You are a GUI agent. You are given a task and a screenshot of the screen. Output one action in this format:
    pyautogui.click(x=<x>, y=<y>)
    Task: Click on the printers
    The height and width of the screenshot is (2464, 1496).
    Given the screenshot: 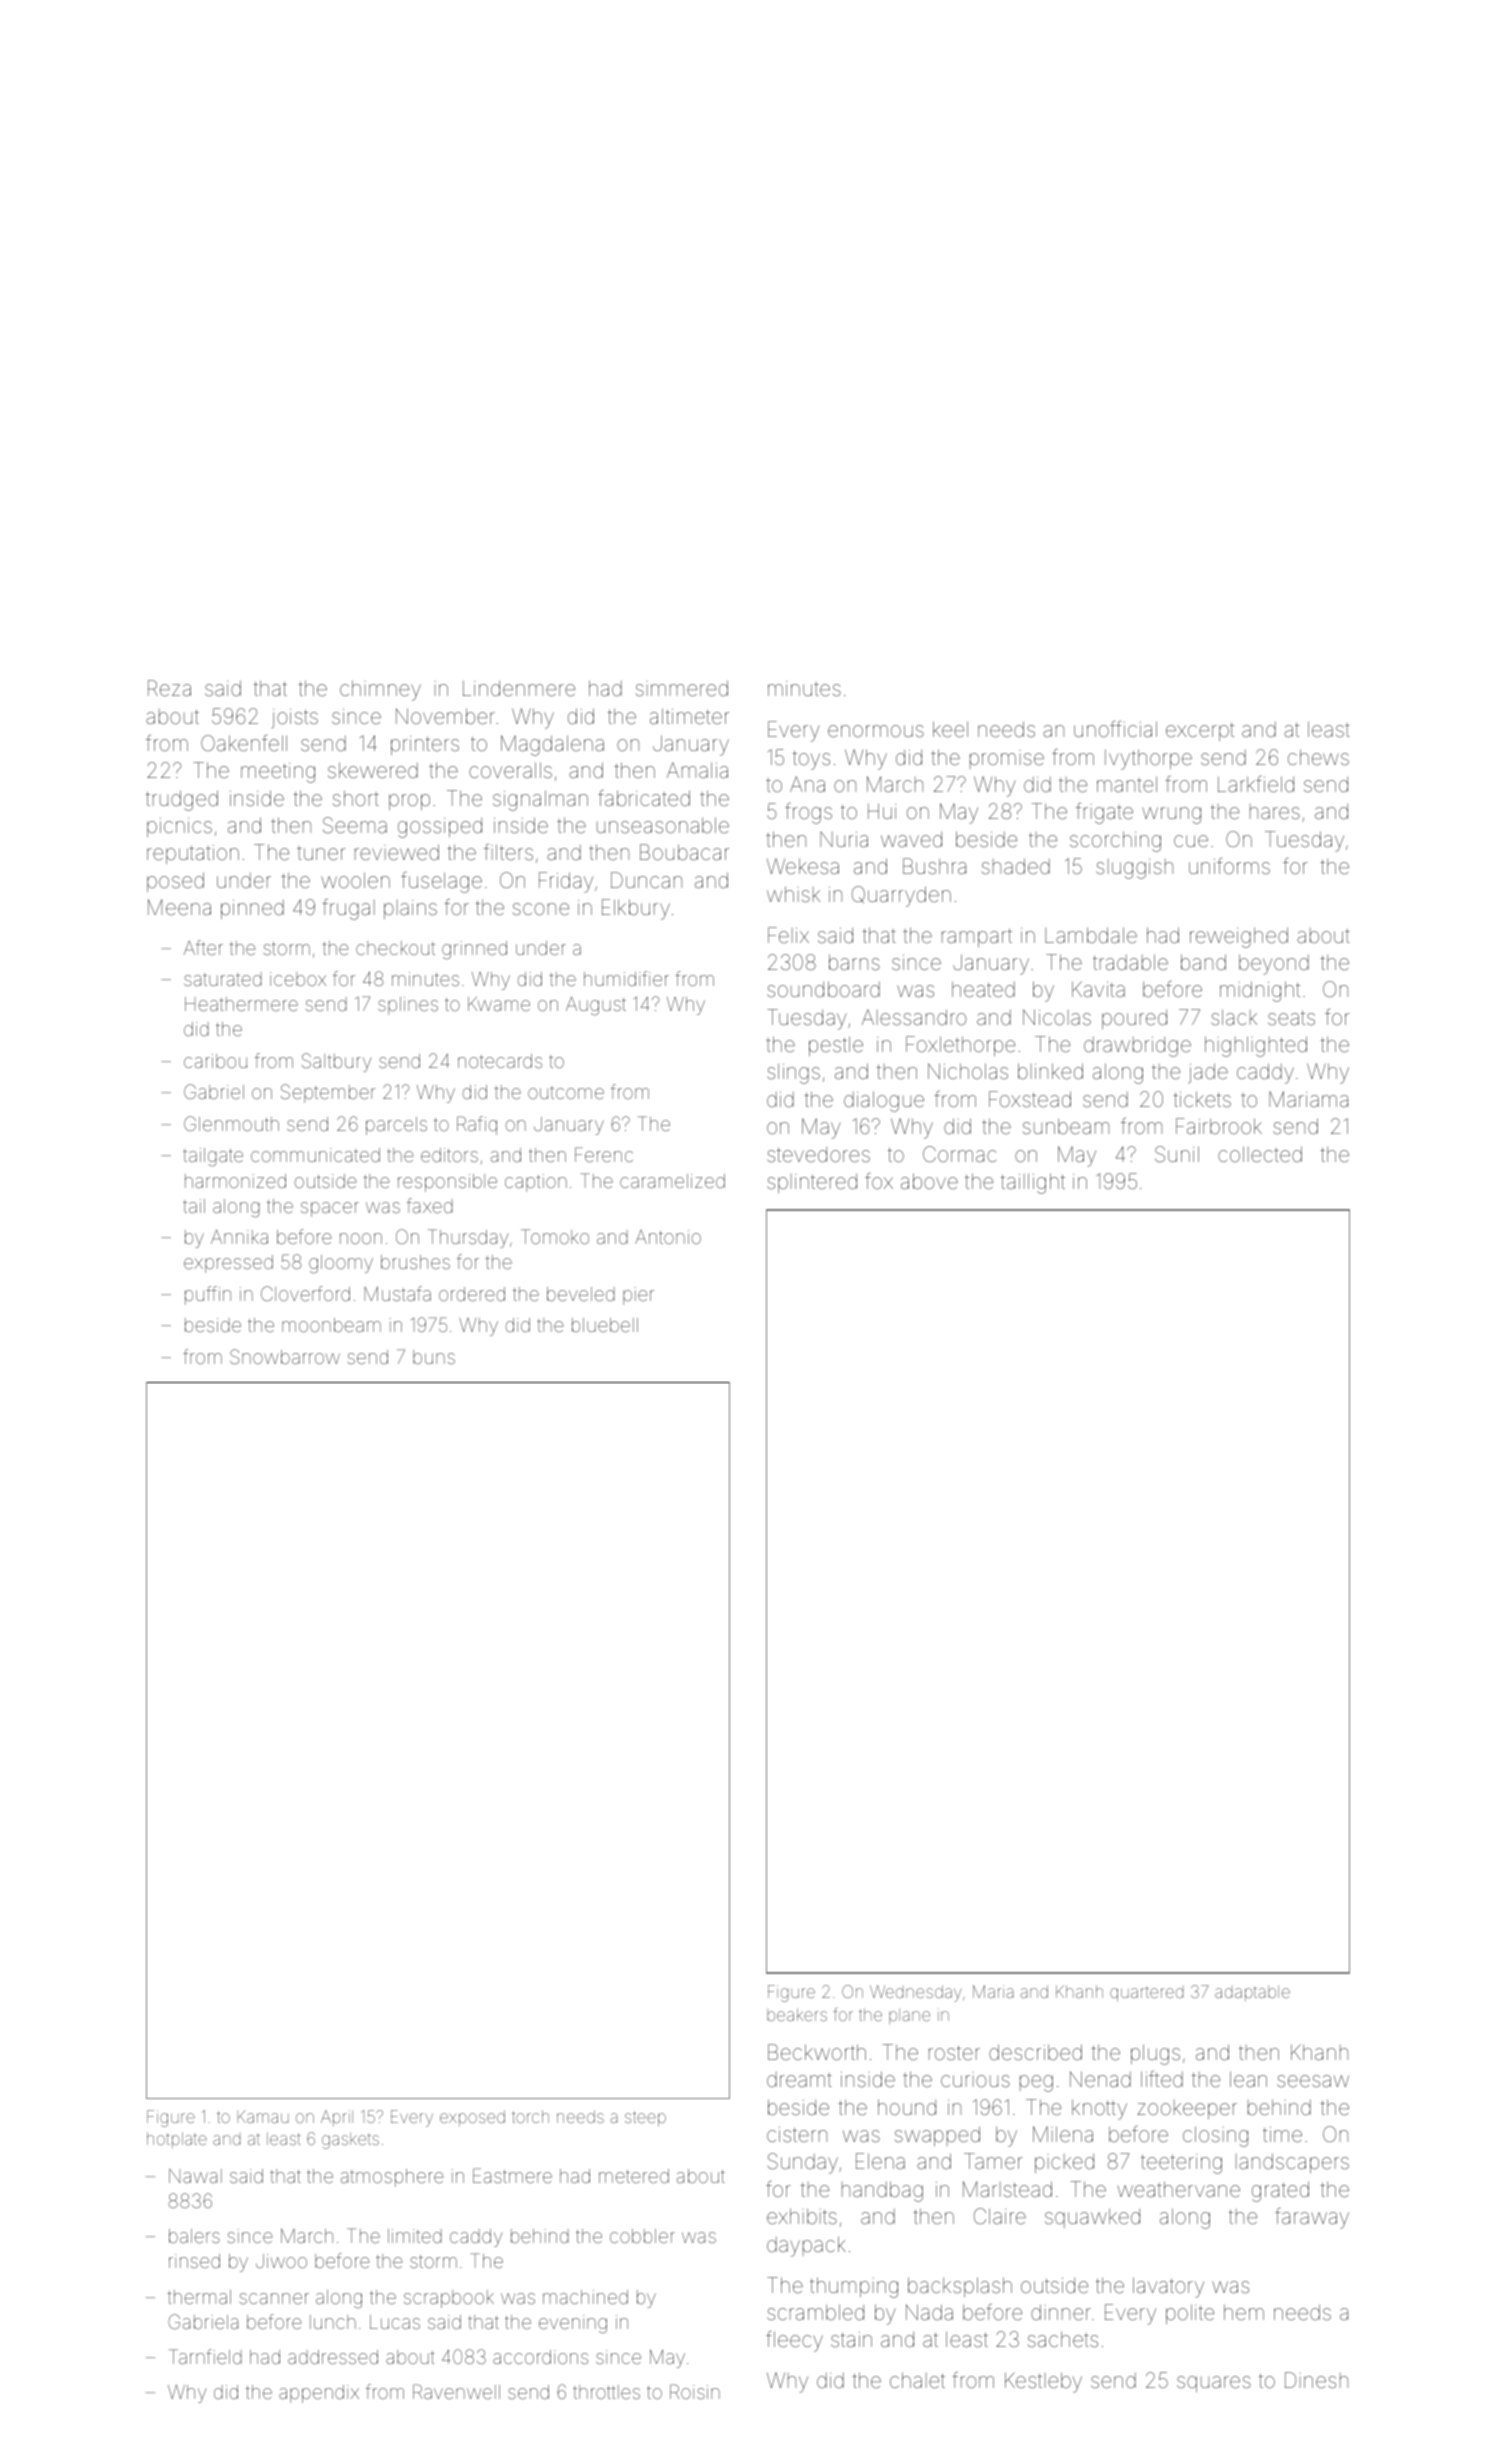 What is the action you would take?
    pyautogui.click(x=425, y=745)
